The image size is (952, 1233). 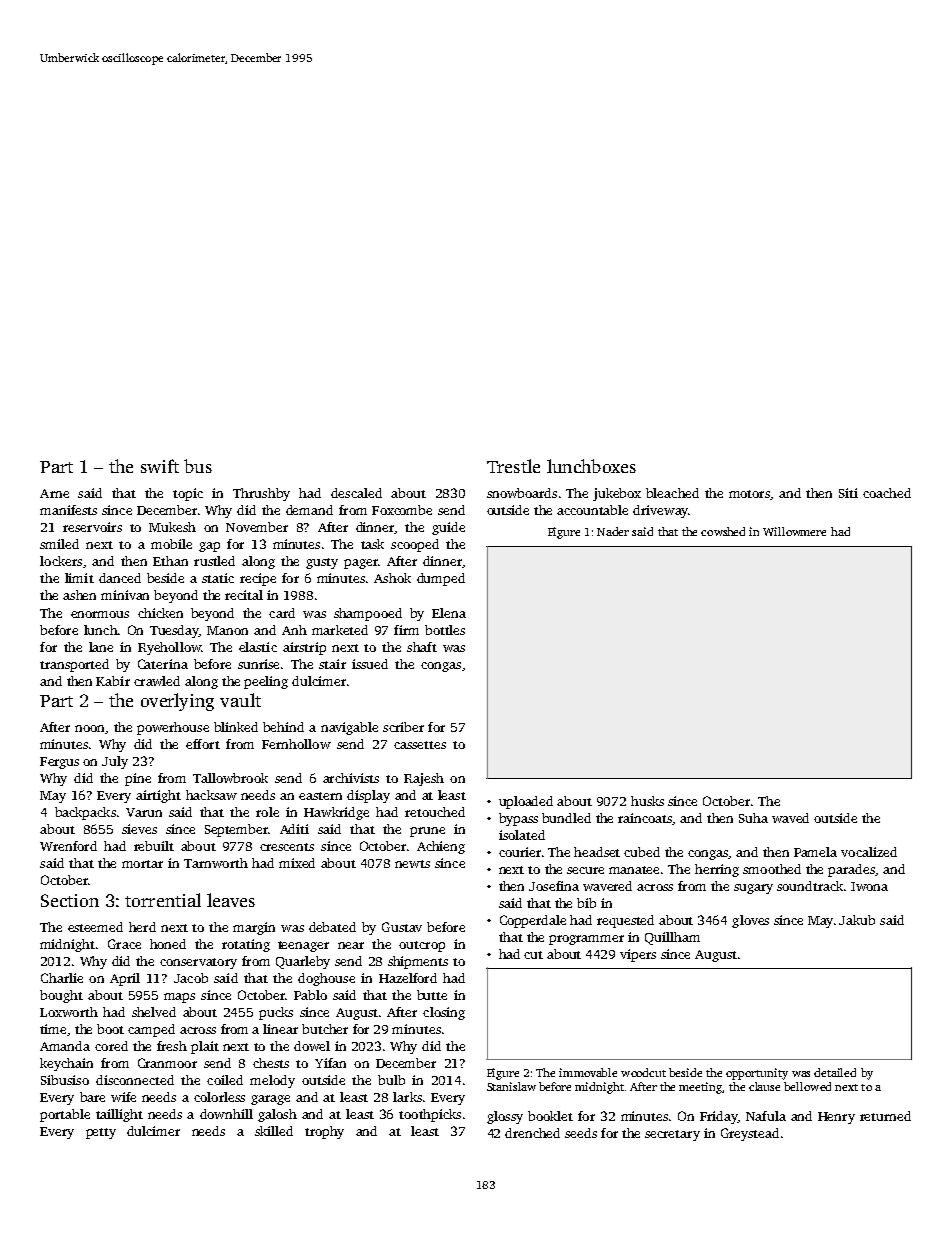 What do you see at coordinates (332, 927) in the screenshot?
I see `debated` at bounding box center [332, 927].
